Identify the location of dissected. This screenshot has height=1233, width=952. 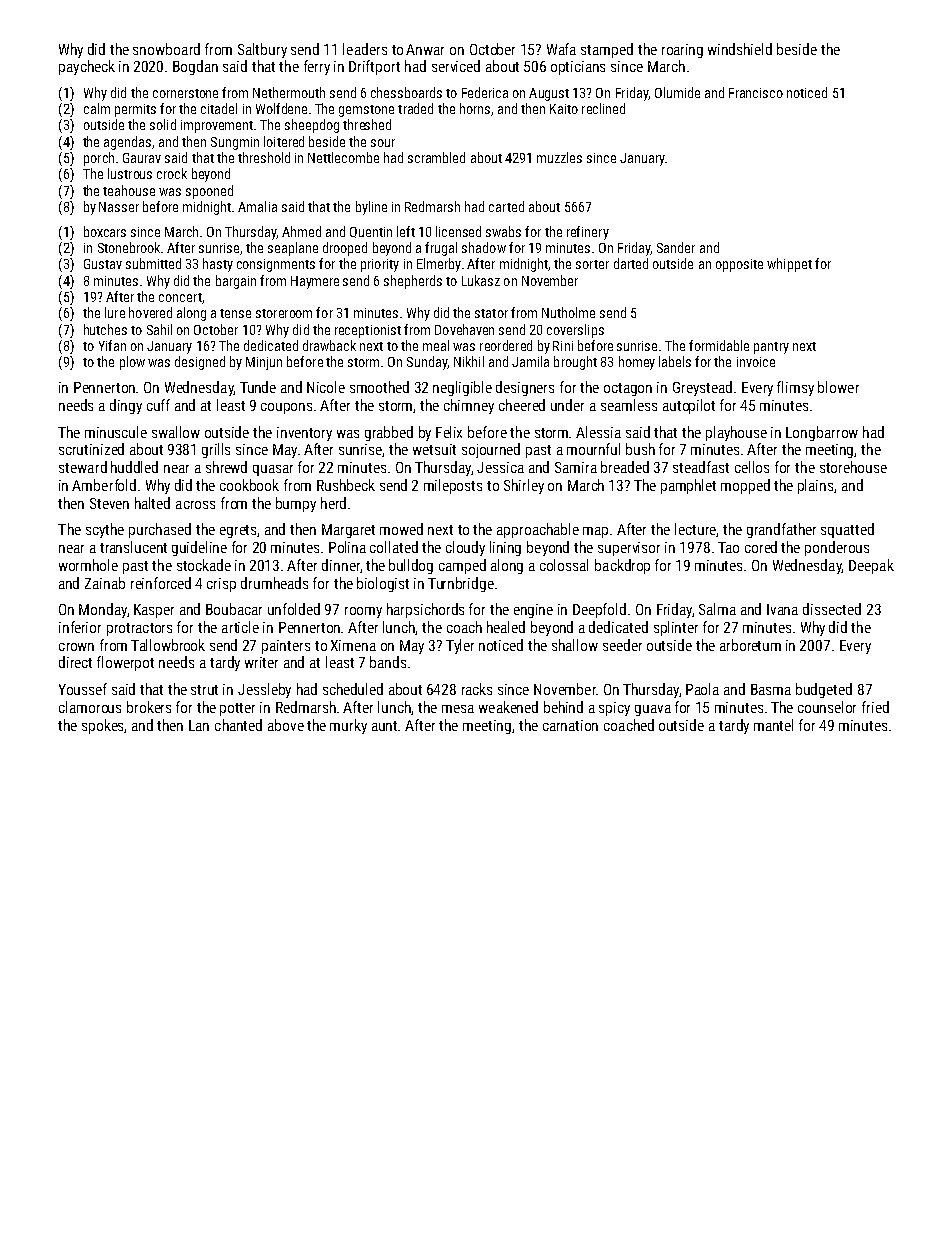
(832, 609).
